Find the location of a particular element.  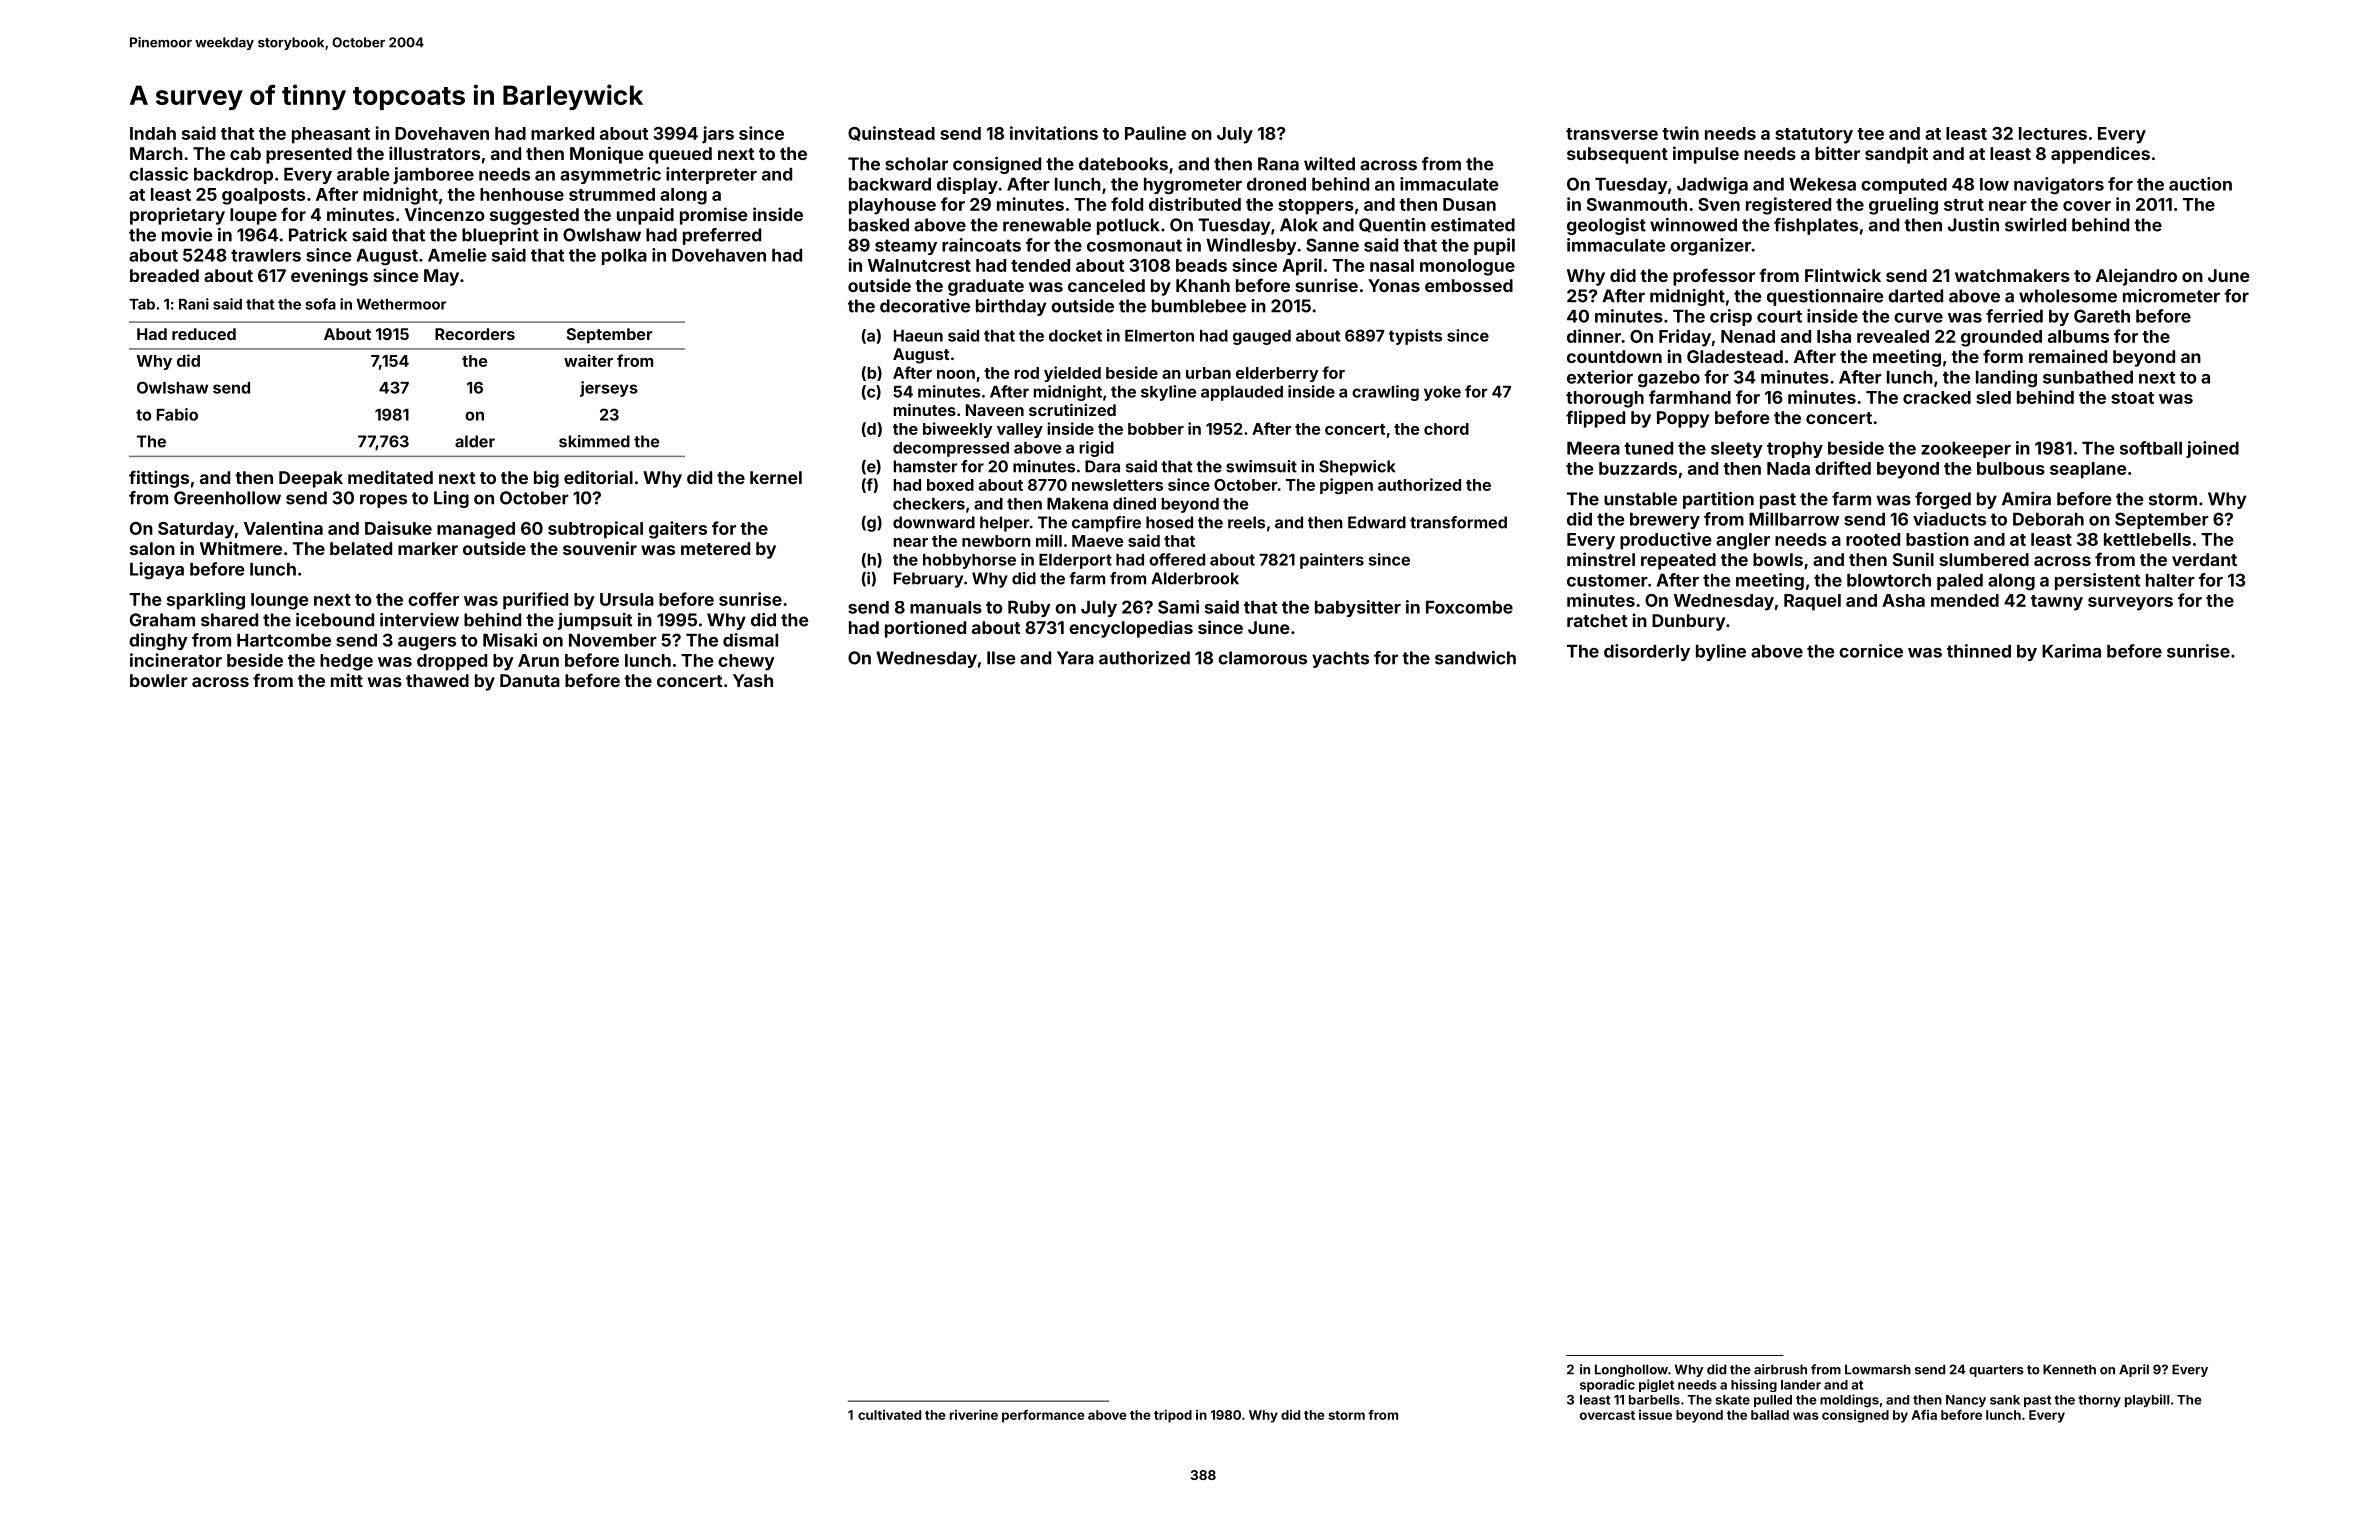

Danuta is located at coordinates (530, 680).
